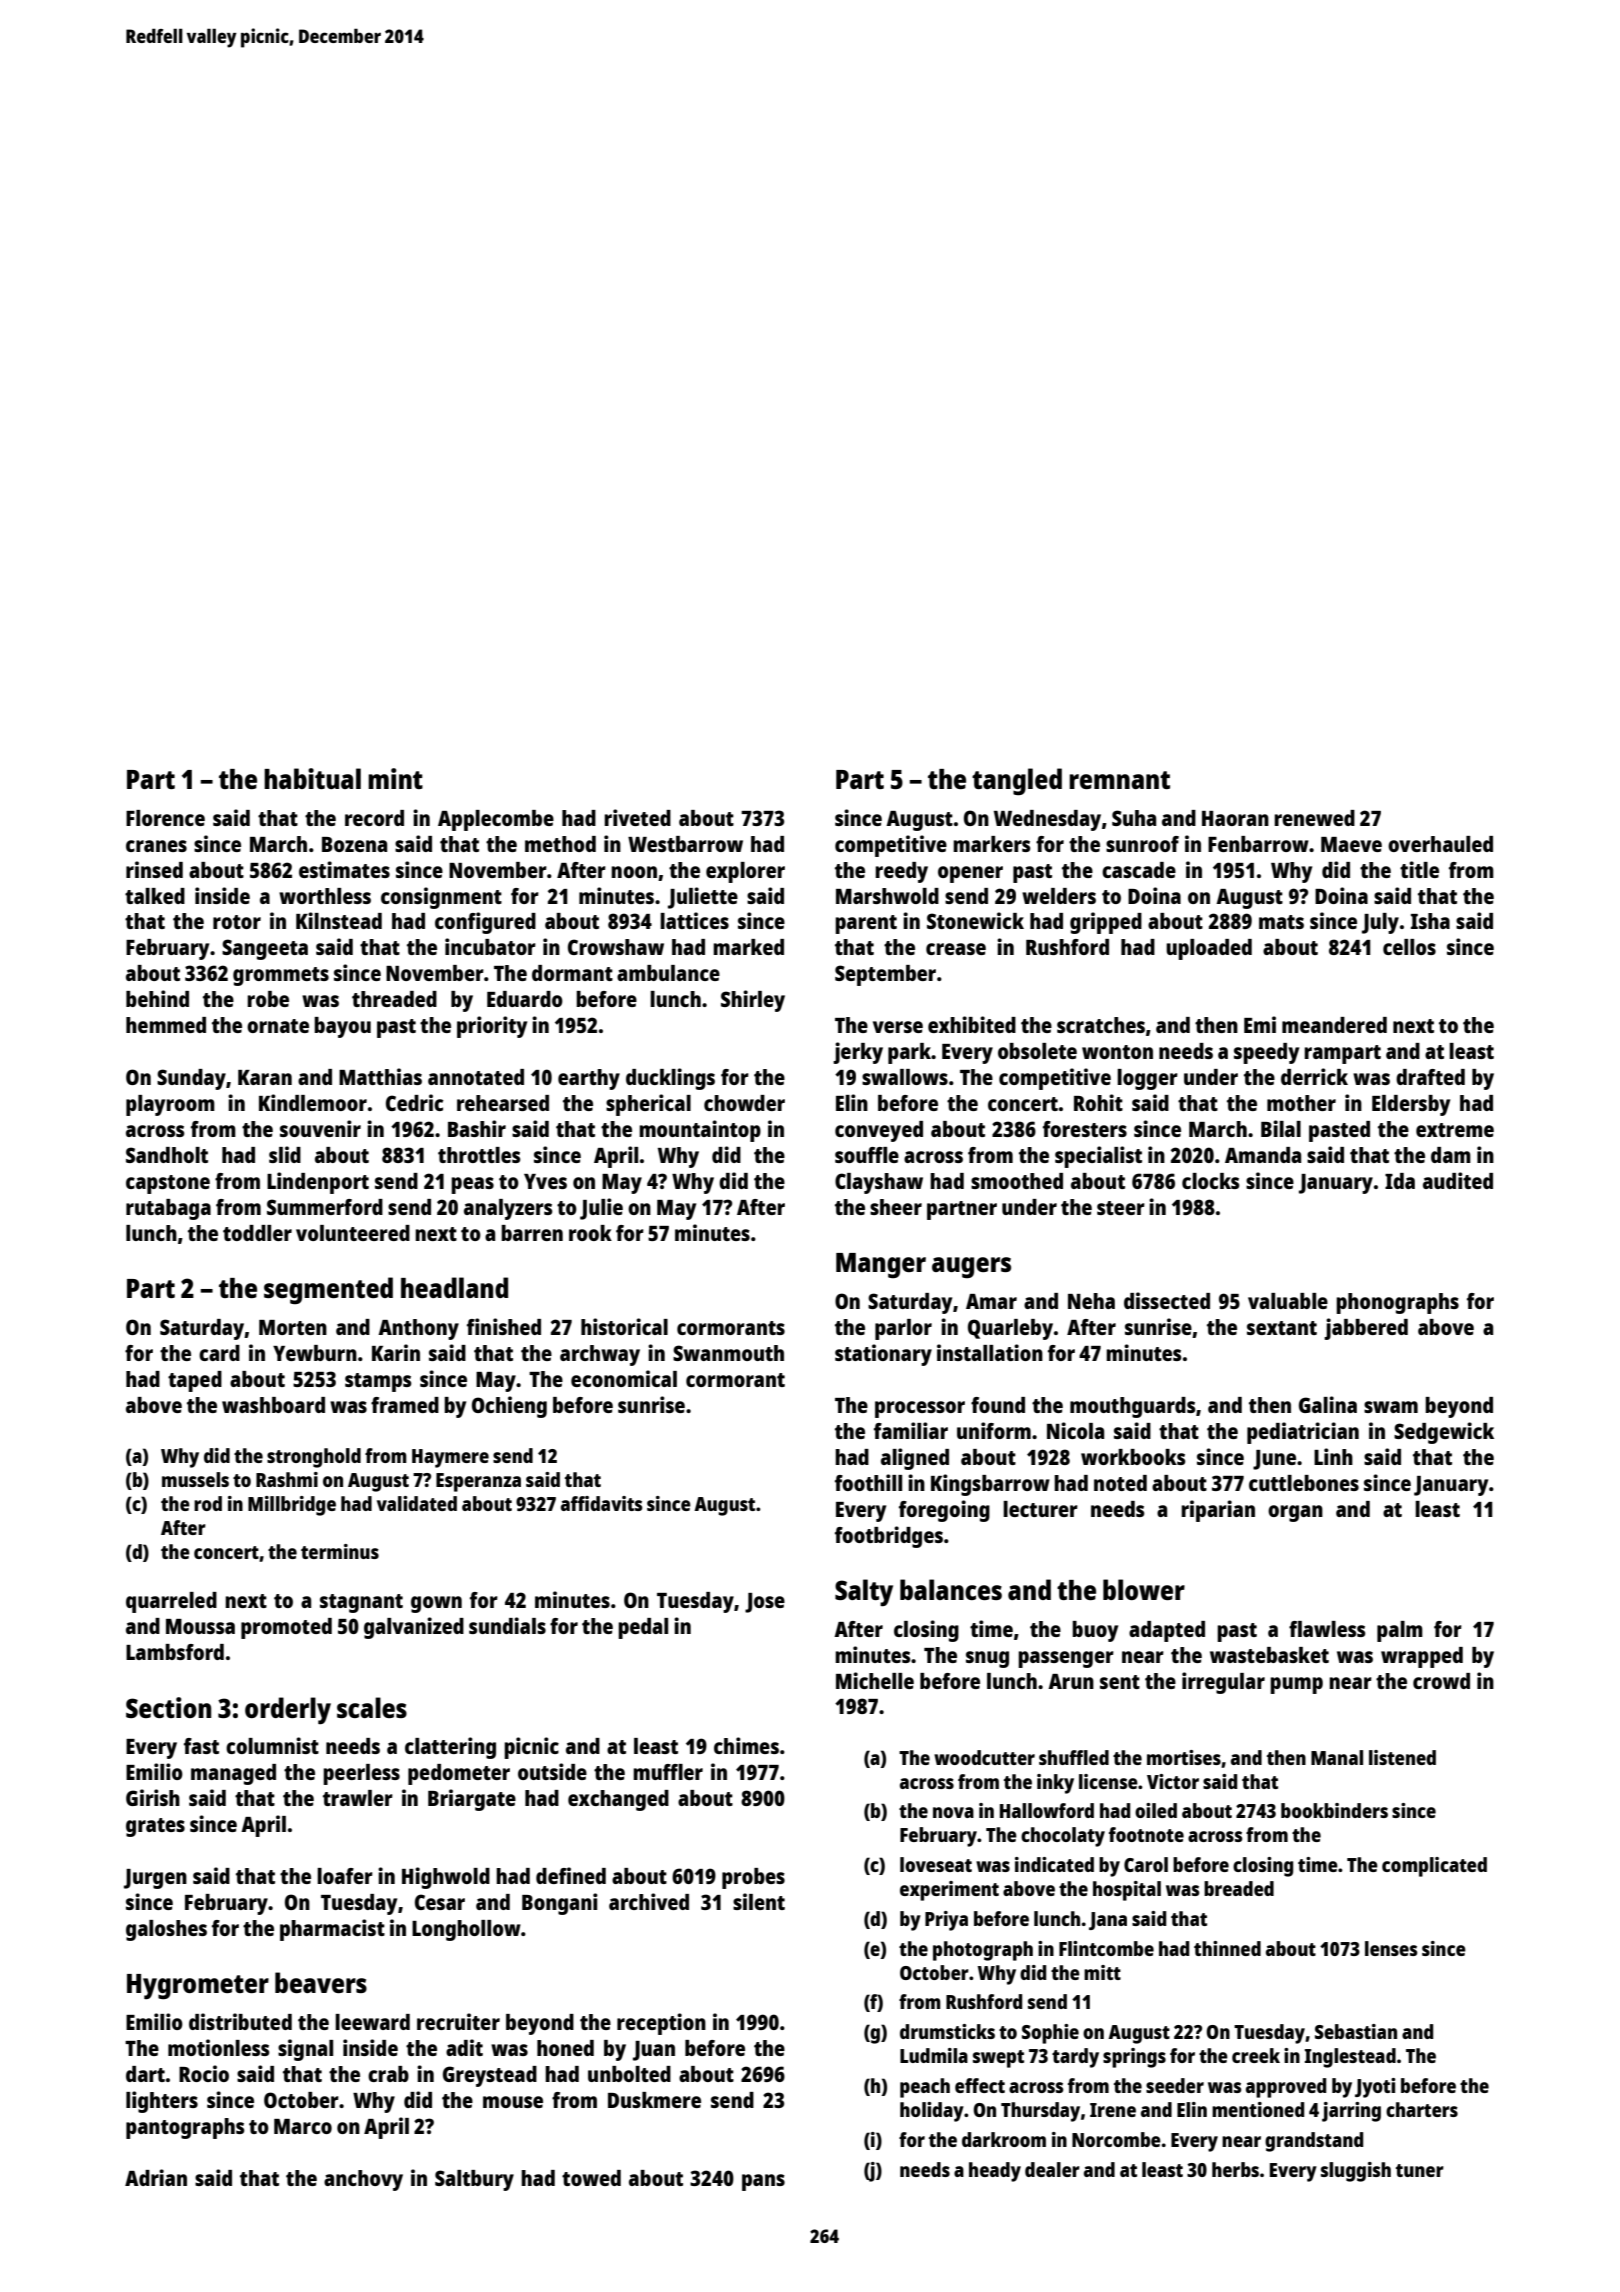 Image resolution: width=1620 pixels, height=2292 pixels. Describe the element at coordinates (590, 1233) in the image. I see `rook` at that location.
